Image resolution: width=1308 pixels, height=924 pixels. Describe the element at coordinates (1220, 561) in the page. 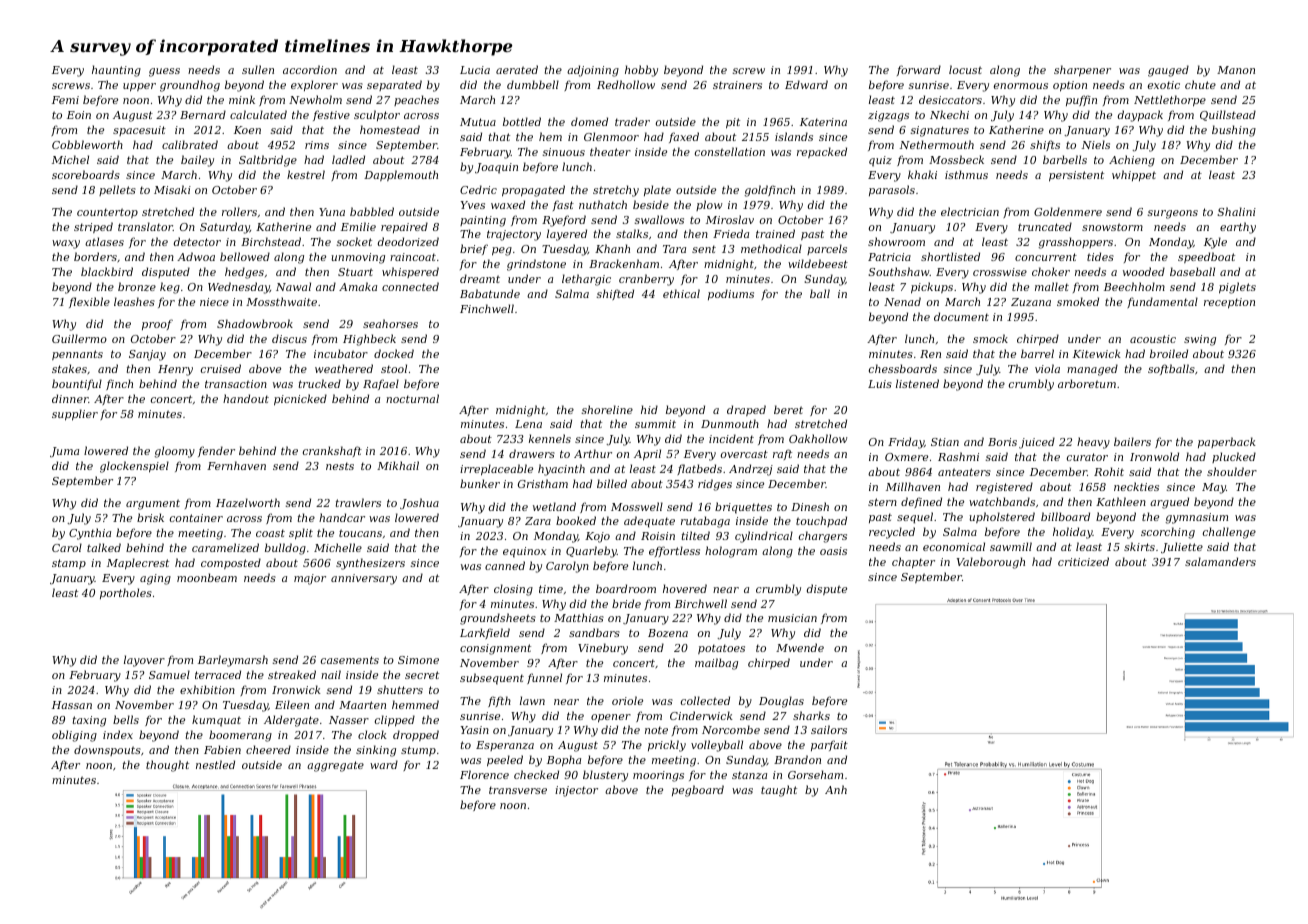

I see `salamanders` at that location.
